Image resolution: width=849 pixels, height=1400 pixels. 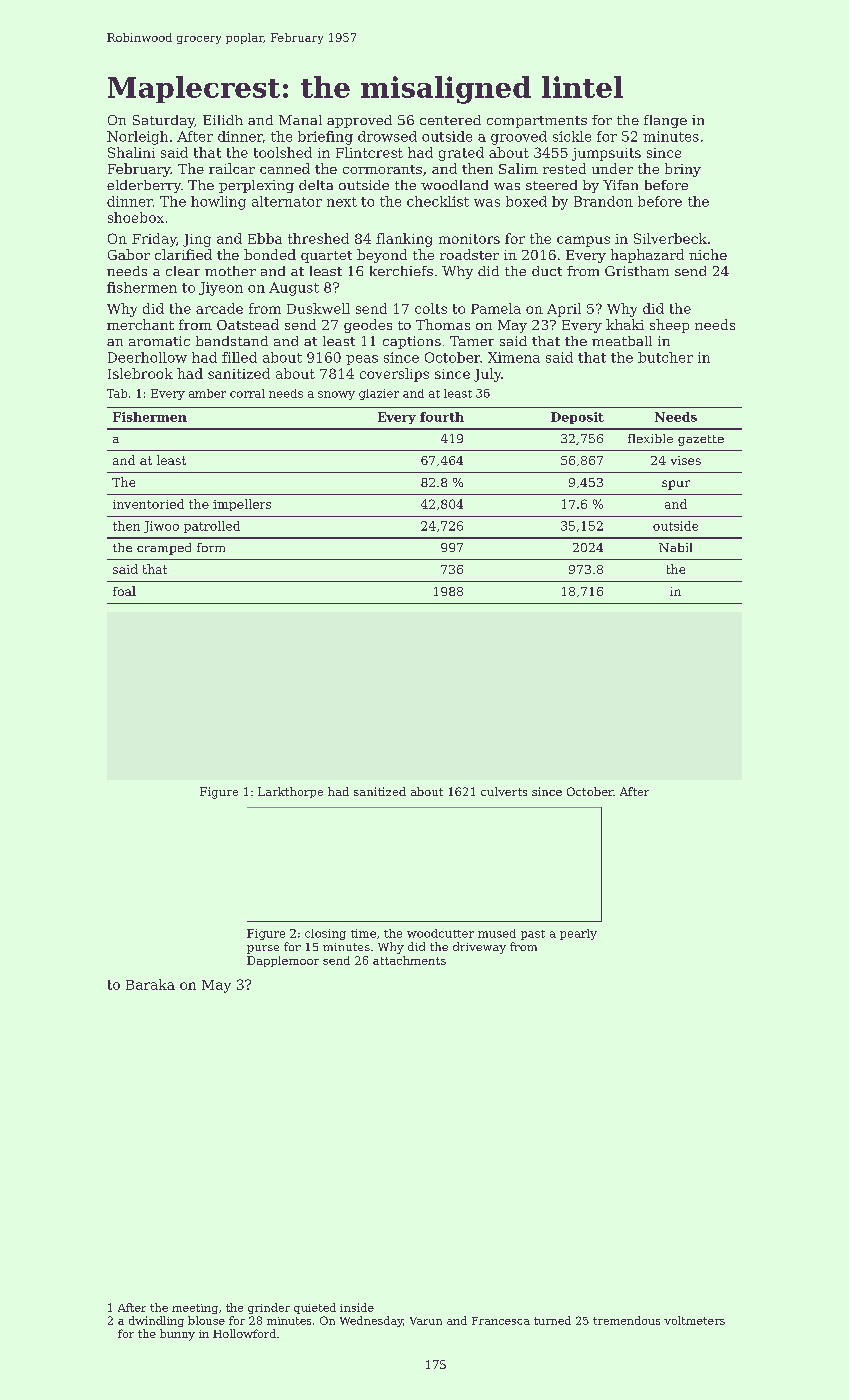 What do you see at coordinates (577, 418) in the screenshot?
I see `Deposit` at bounding box center [577, 418].
